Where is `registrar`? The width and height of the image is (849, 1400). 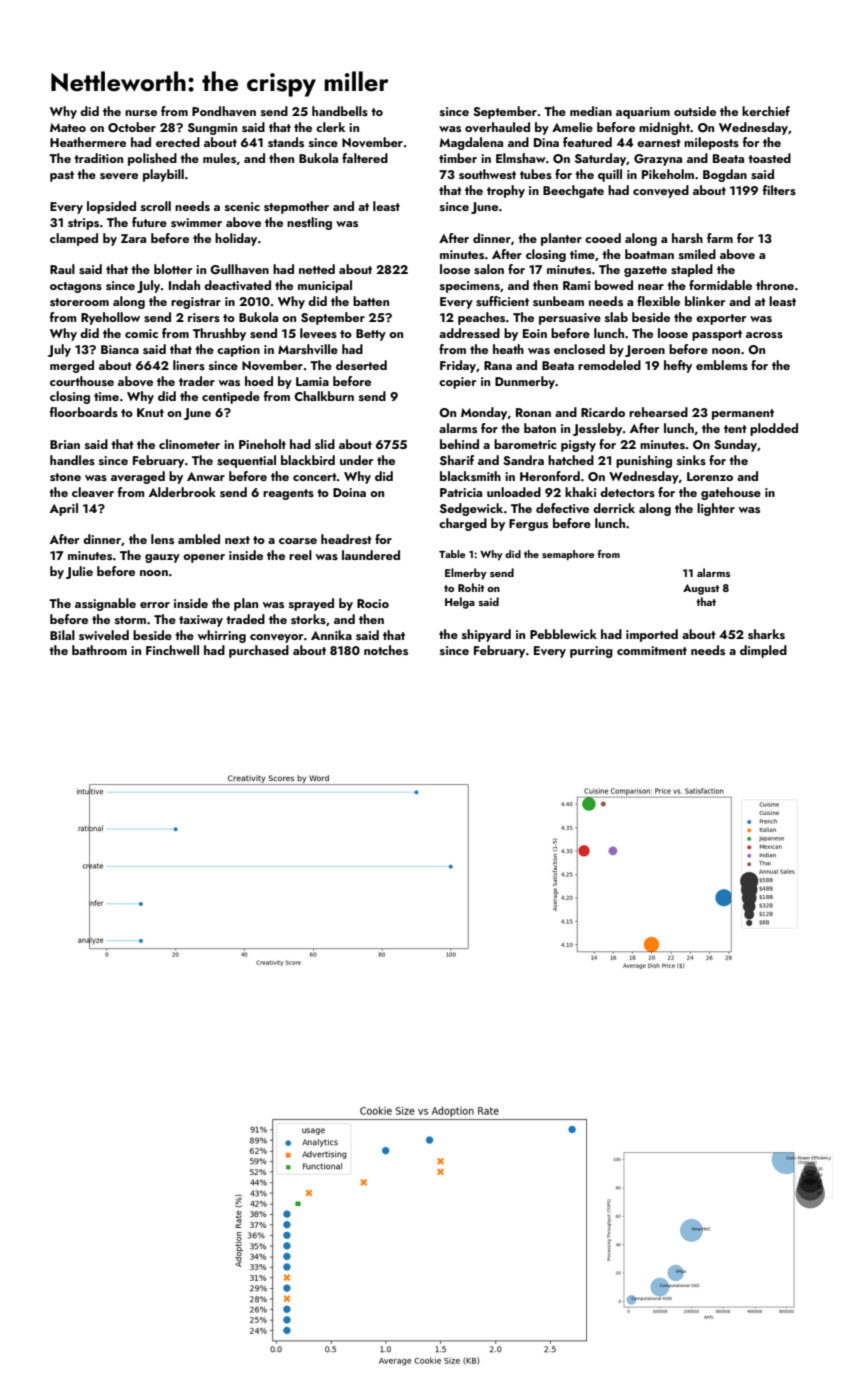 registrar is located at coordinates (196, 303).
